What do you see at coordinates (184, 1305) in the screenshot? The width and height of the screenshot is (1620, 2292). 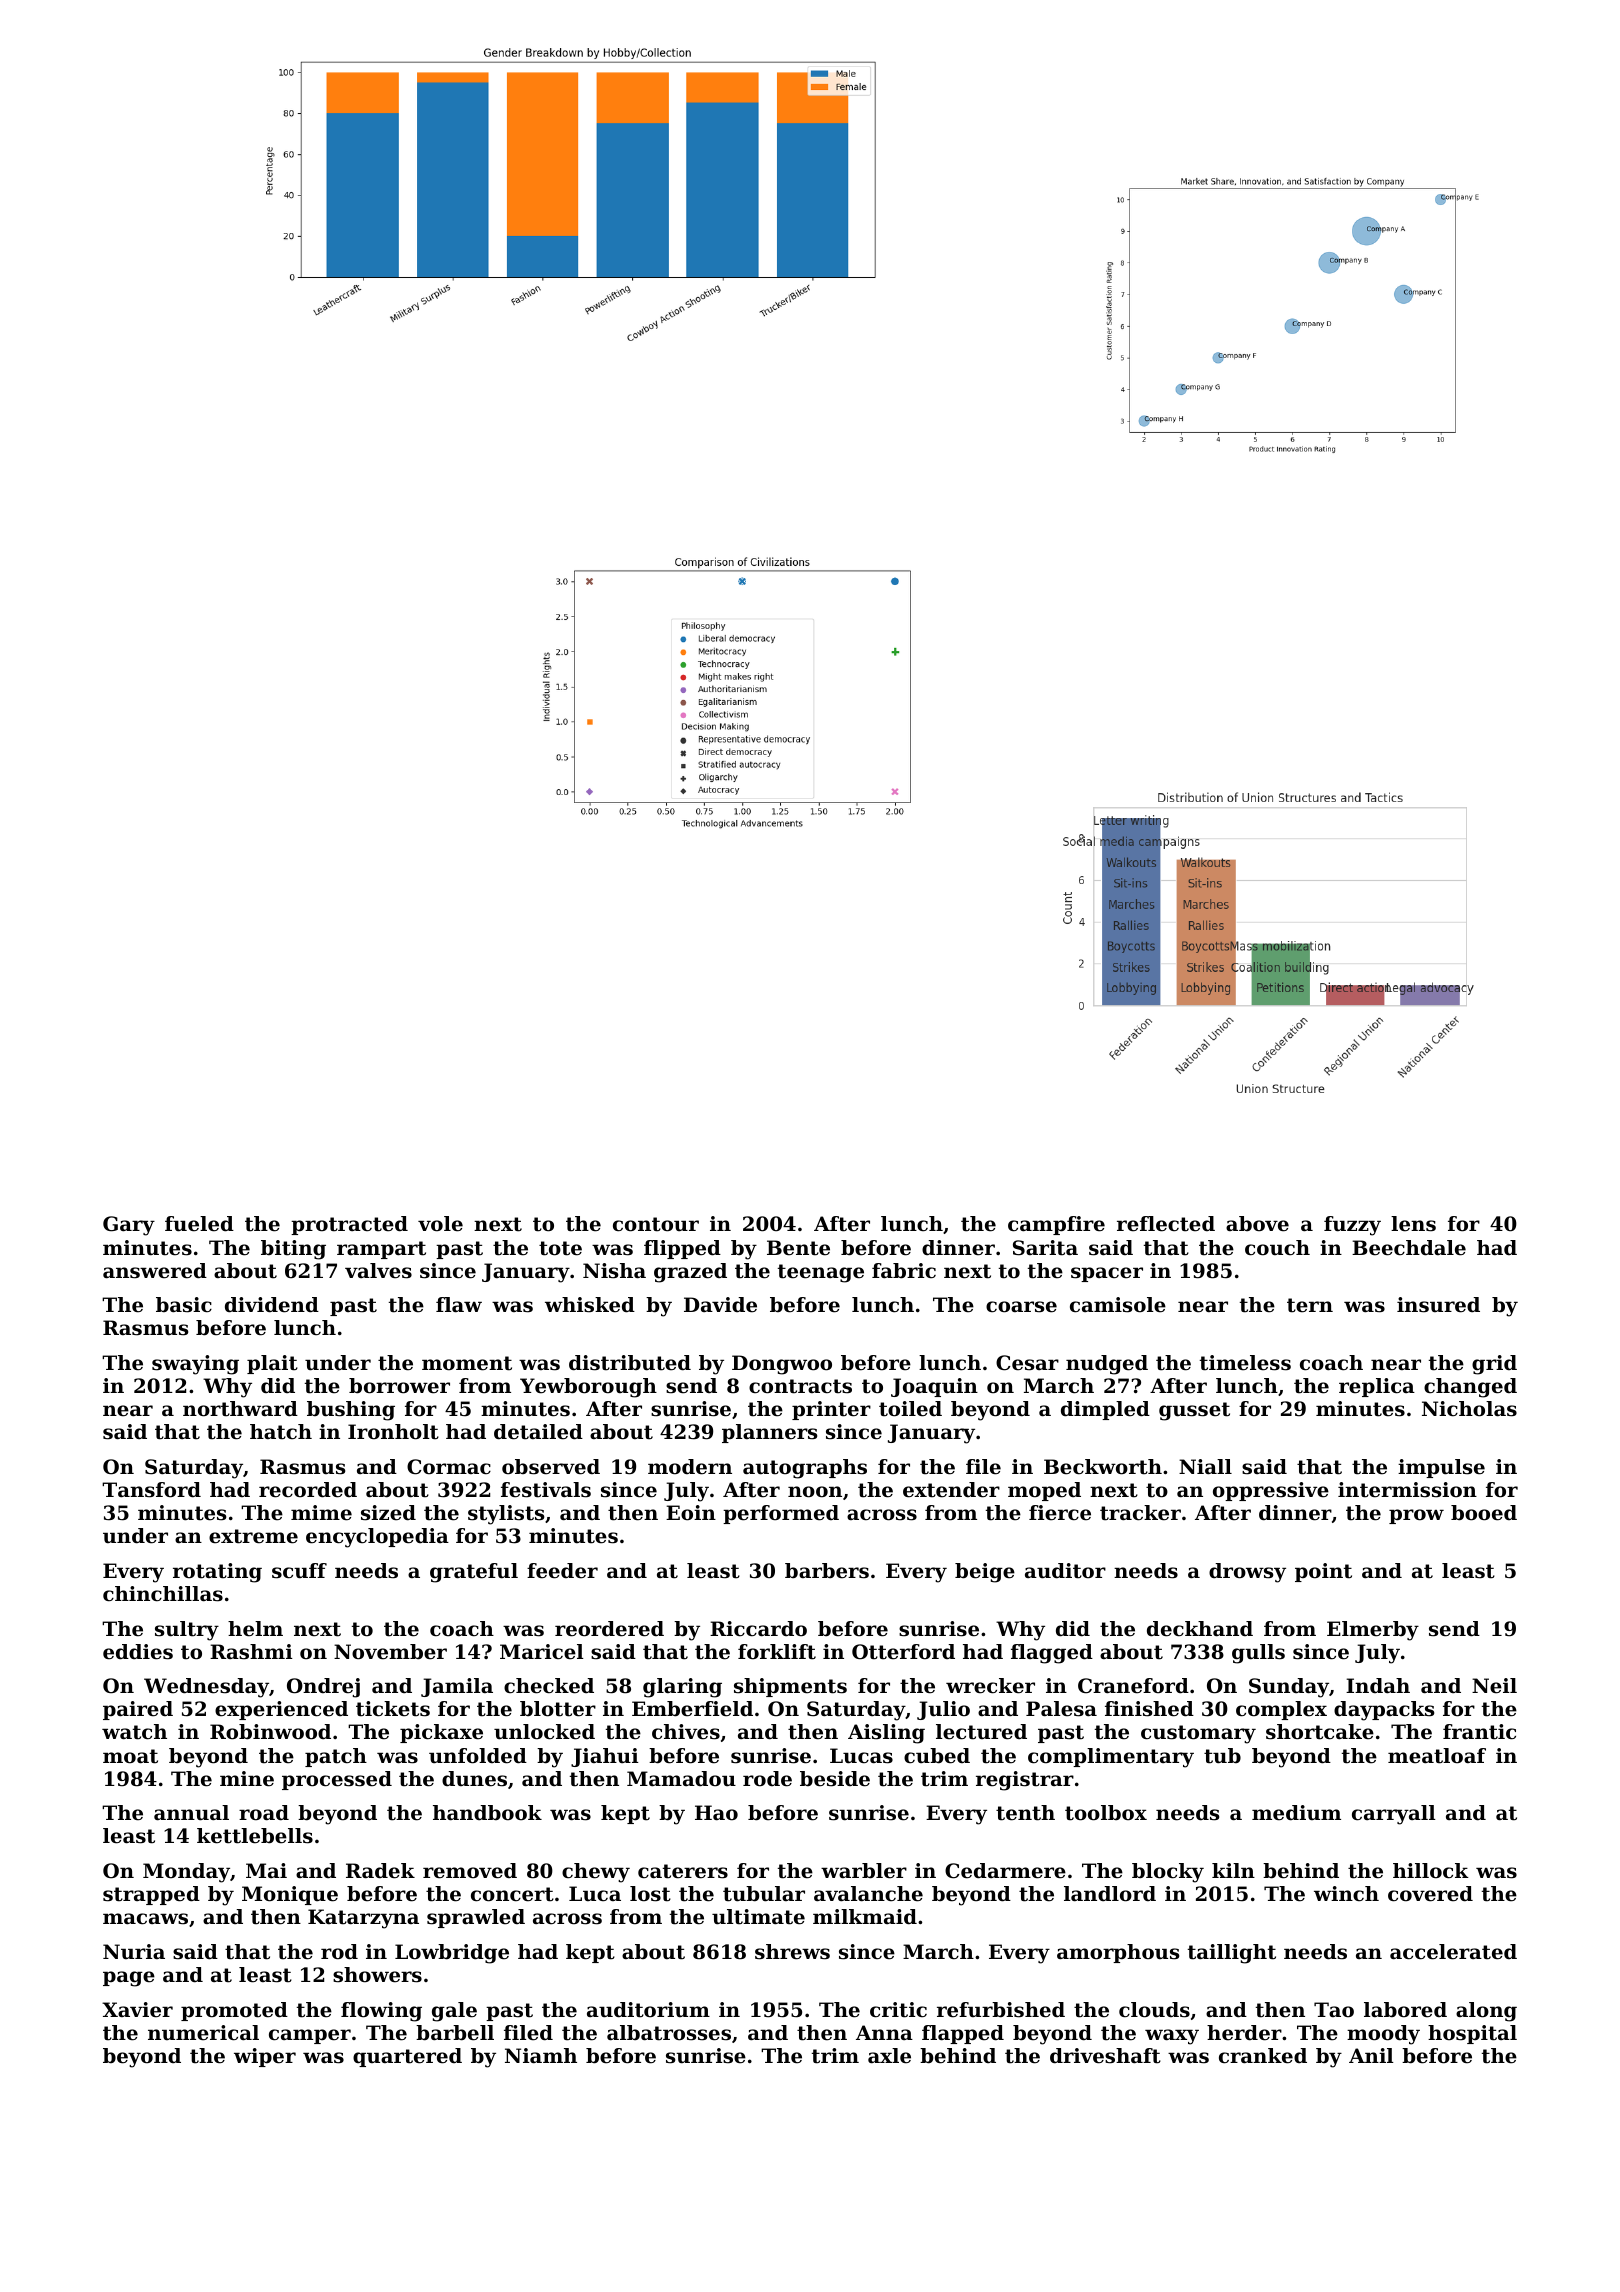 I see `basic` at bounding box center [184, 1305].
